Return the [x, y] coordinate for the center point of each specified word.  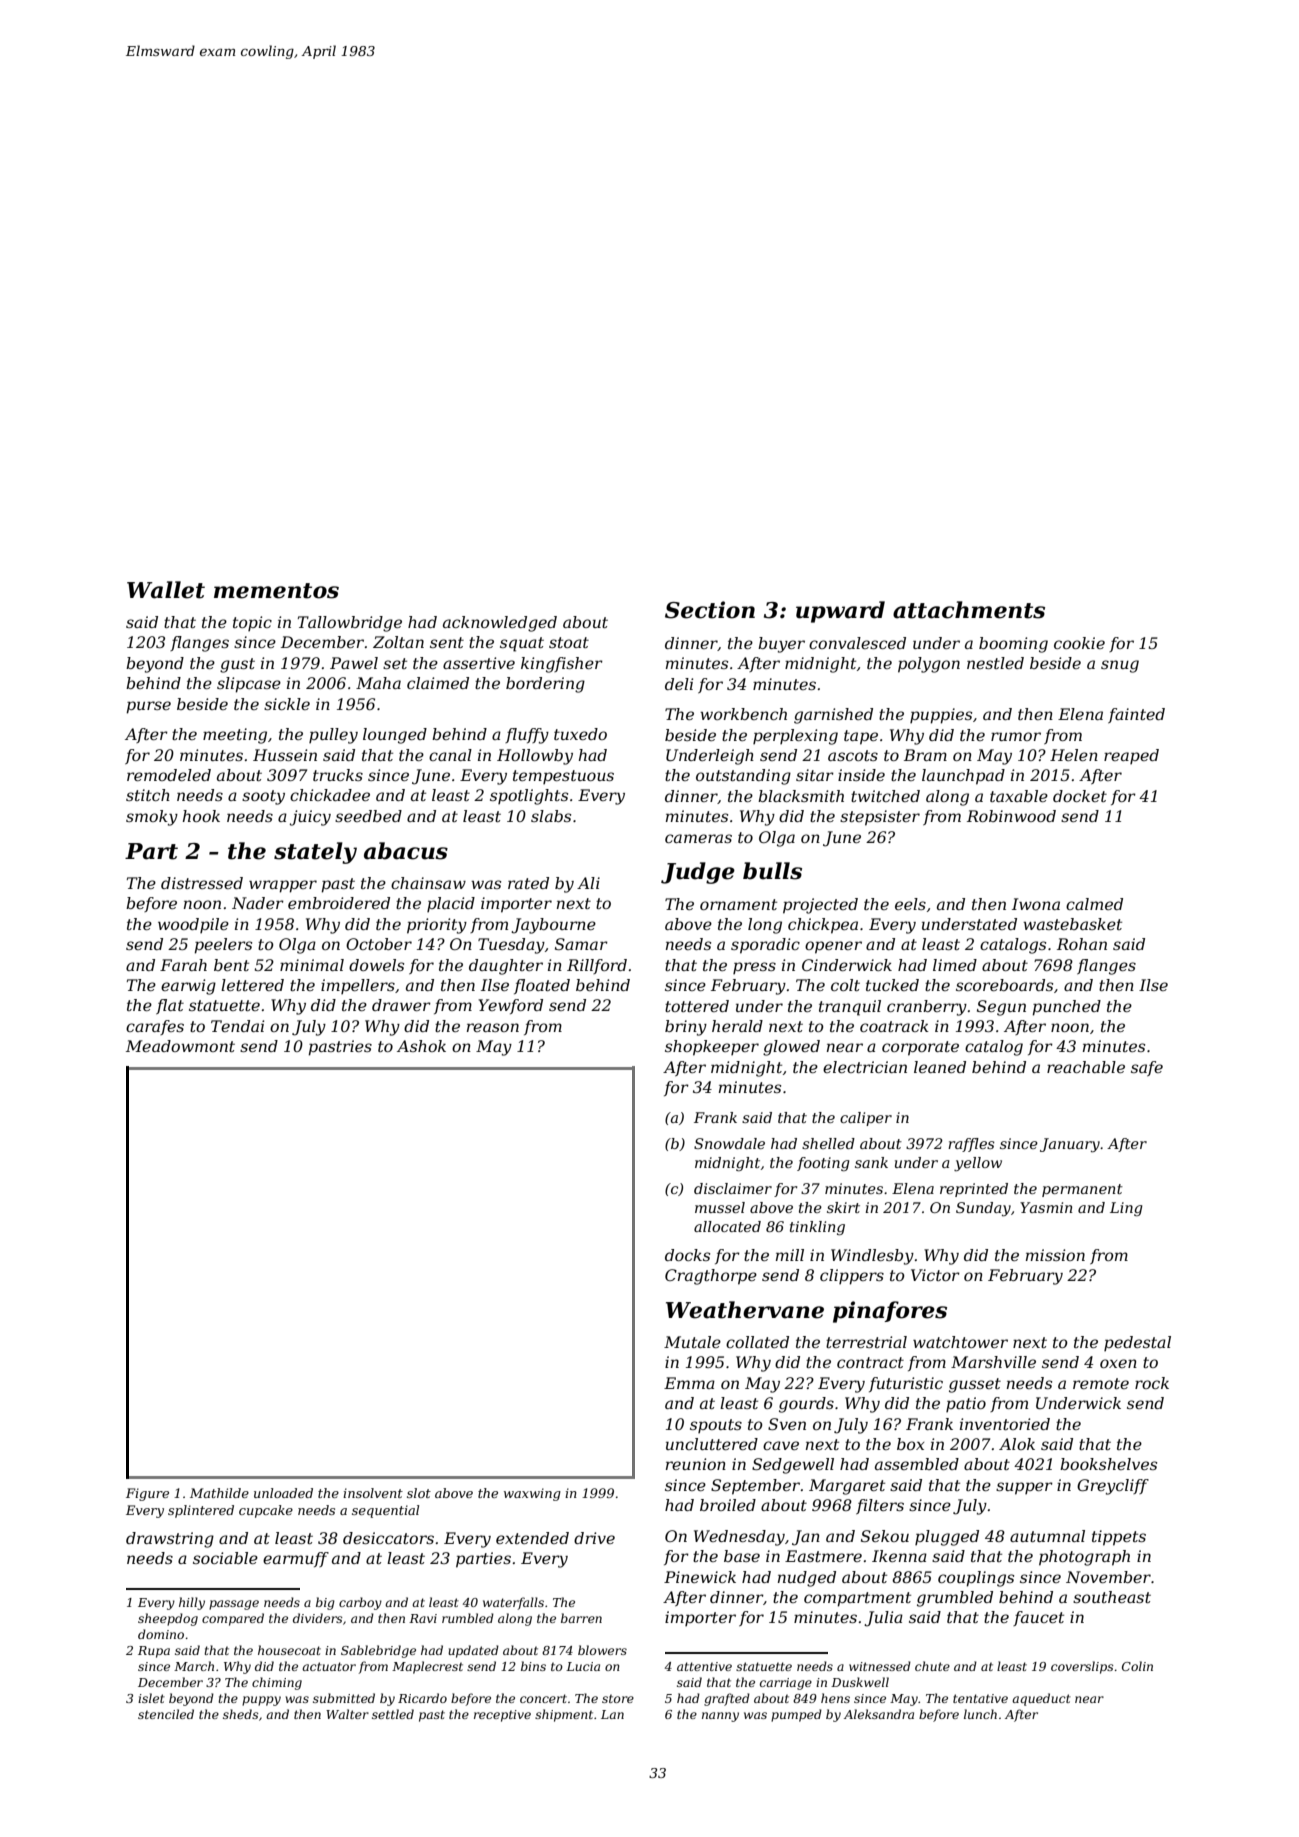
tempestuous [563, 777]
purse [148, 707]
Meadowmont [180, 1046]
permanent [1082, 1190]
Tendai [237, 1026]
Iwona [1036, 904]
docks [687, 1255]
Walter [347, 1714]
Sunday [983, 1209]
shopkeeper [712, 1048]
